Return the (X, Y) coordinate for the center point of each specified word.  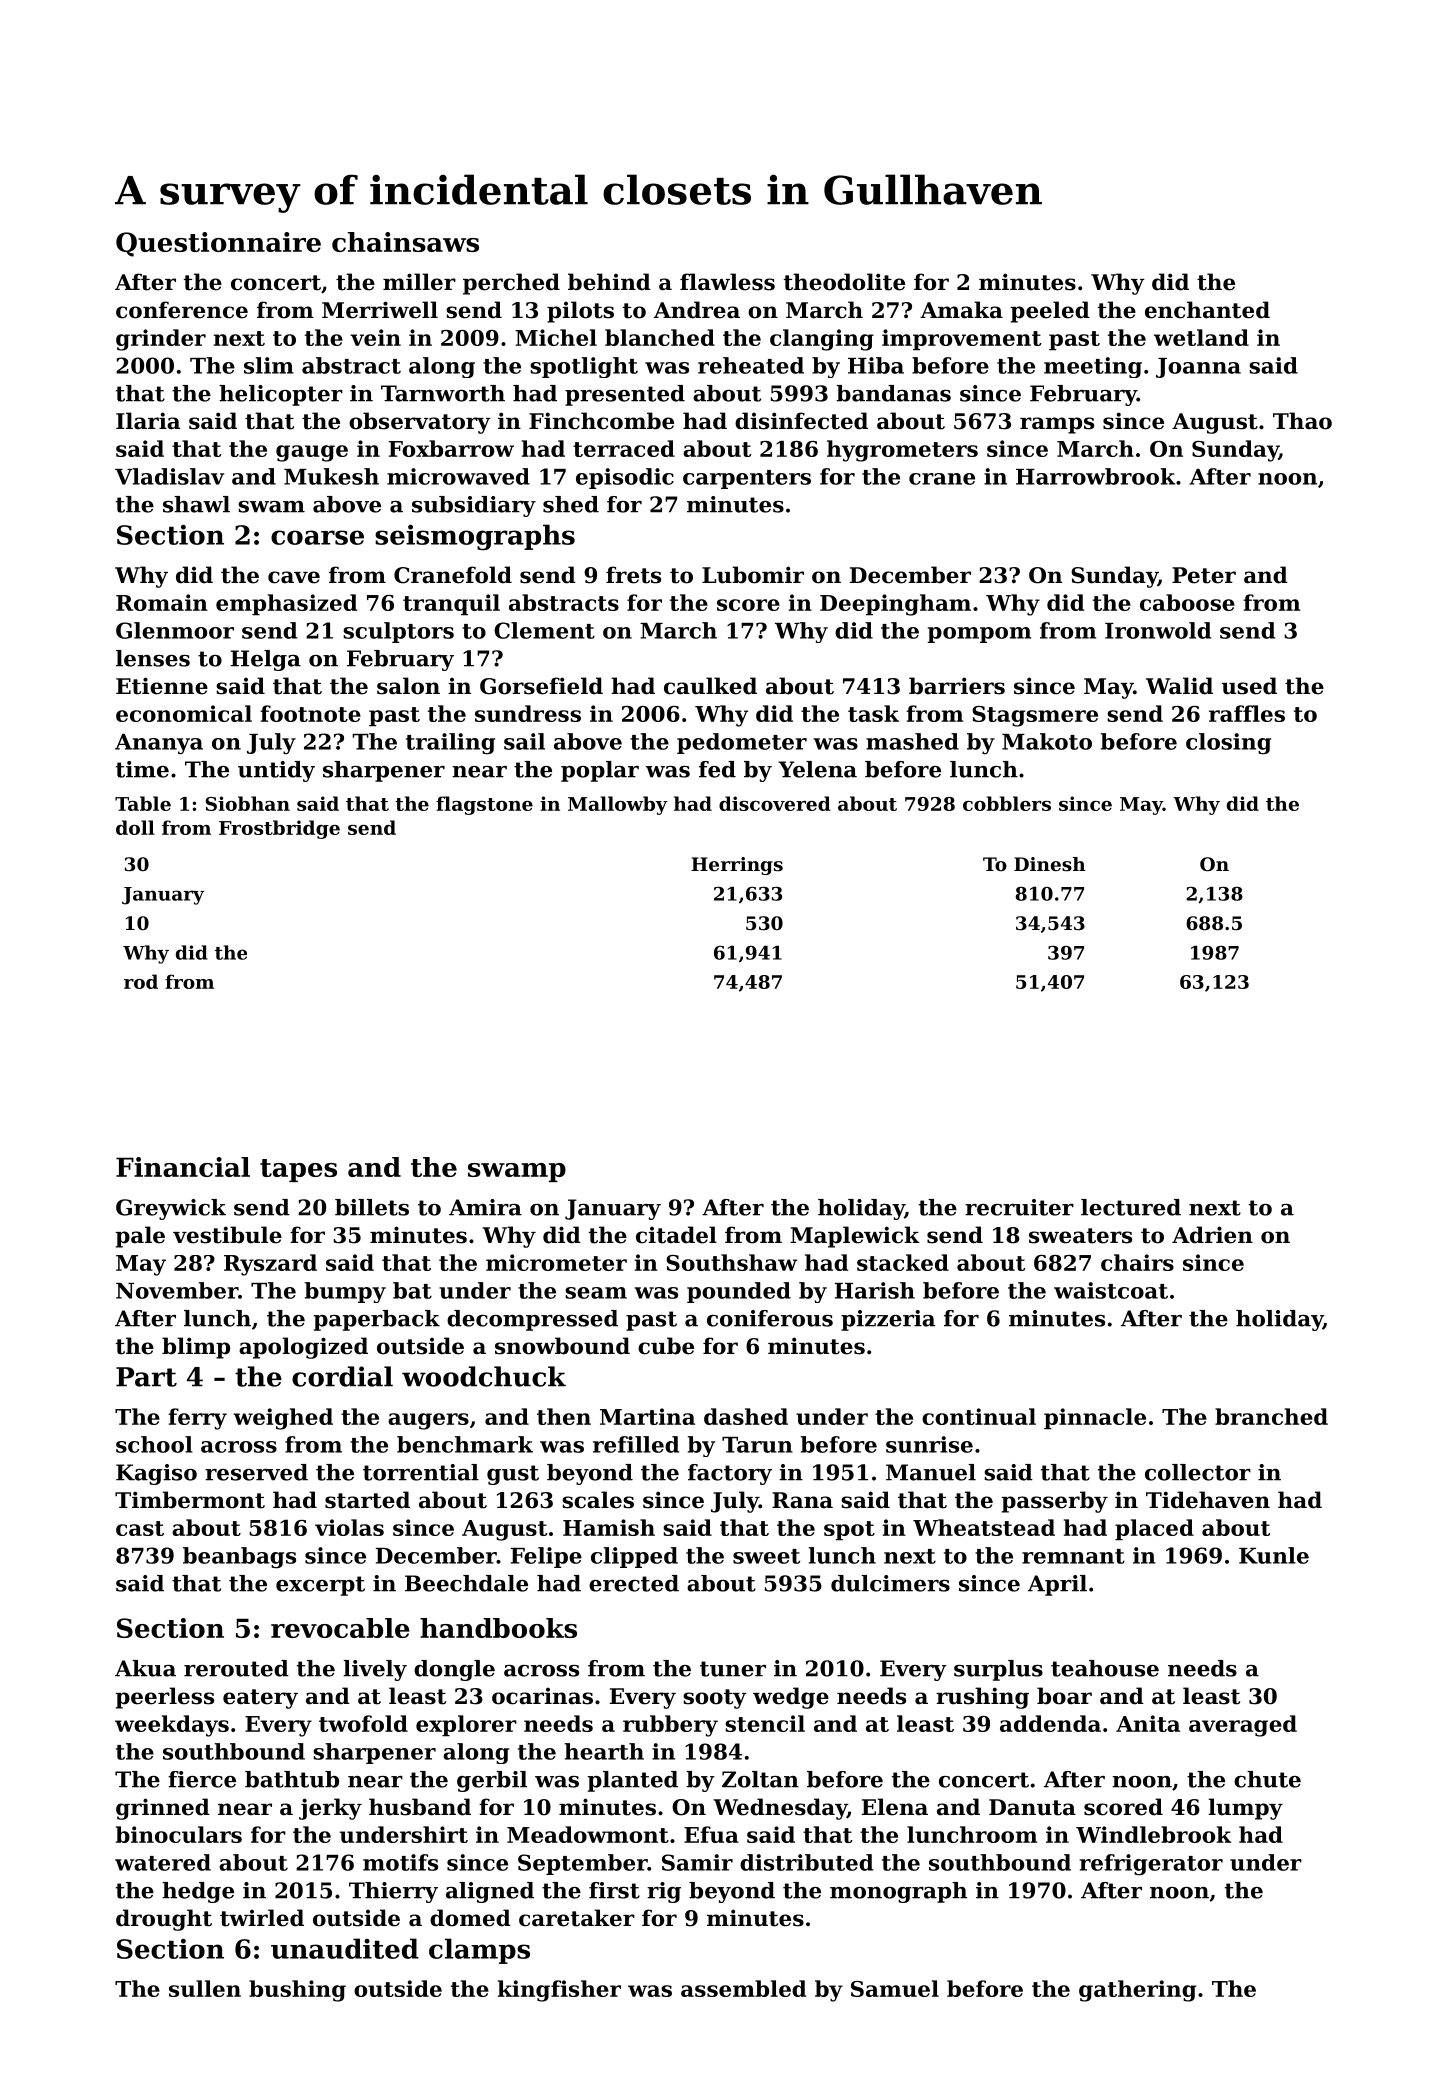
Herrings (737, 866)
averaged (1243, 1726)
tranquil (451, 604)
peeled (1050, 312)
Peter (1204, 575)
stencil (765, 1723)
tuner (733, 1669)
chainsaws (405, 242)
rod (141, 981)
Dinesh (1050, 864)
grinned (163, 1809)
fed (717, 769)
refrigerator (1151, 1865)
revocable (340, 1628)
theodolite (844, 282)
